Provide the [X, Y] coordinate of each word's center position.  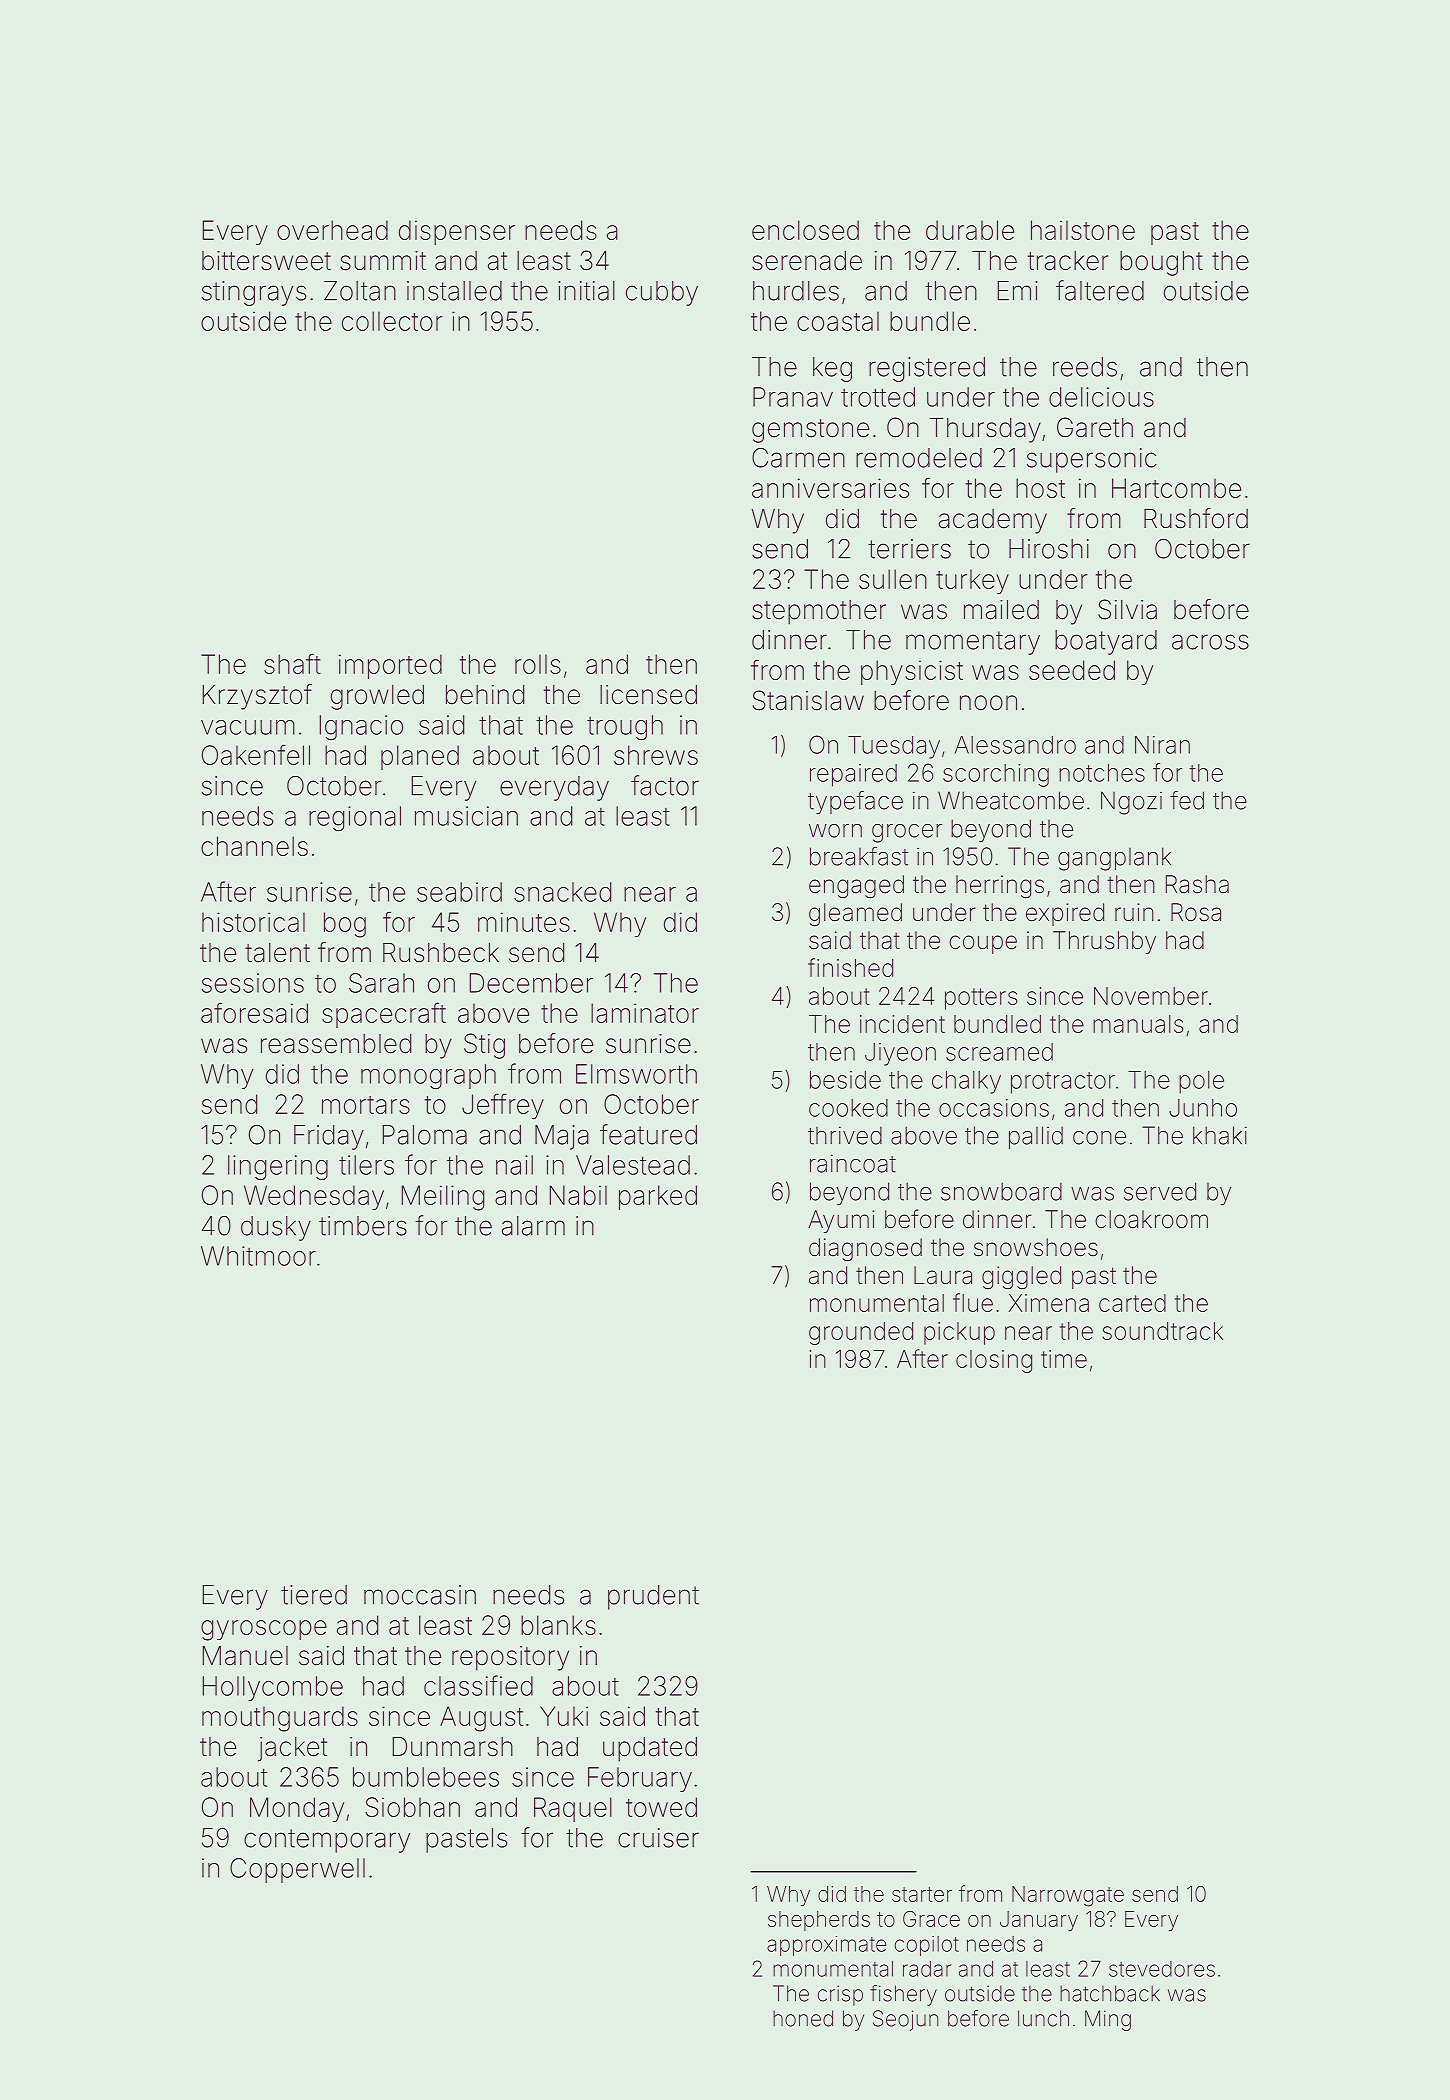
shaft [292, 663]
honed [803, 2018]
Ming [1108, 2020]
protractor [1063, 1083]
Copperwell [297, 1870]
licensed [648, 695]
